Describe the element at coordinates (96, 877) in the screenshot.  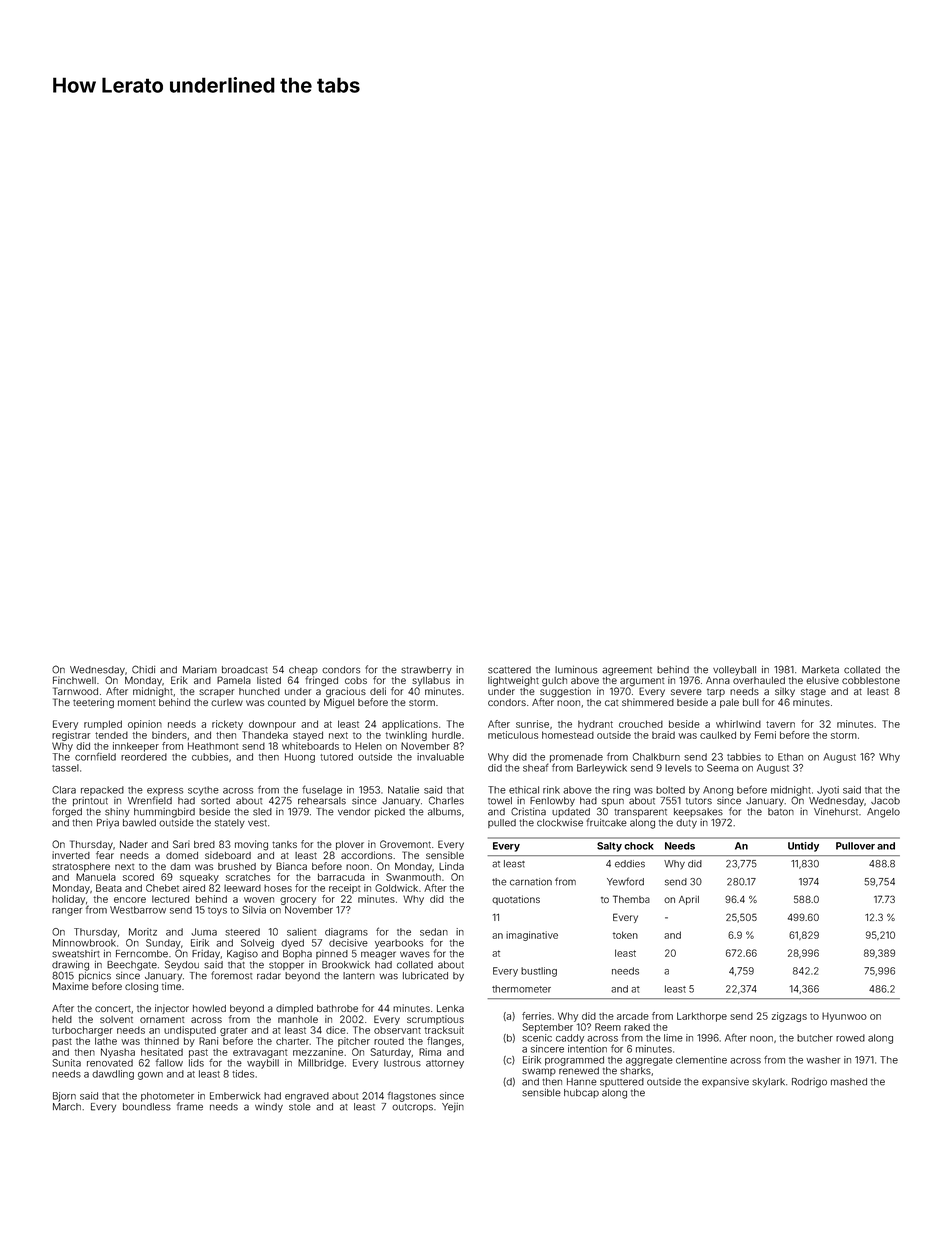
I see `Manuela` at that location.
